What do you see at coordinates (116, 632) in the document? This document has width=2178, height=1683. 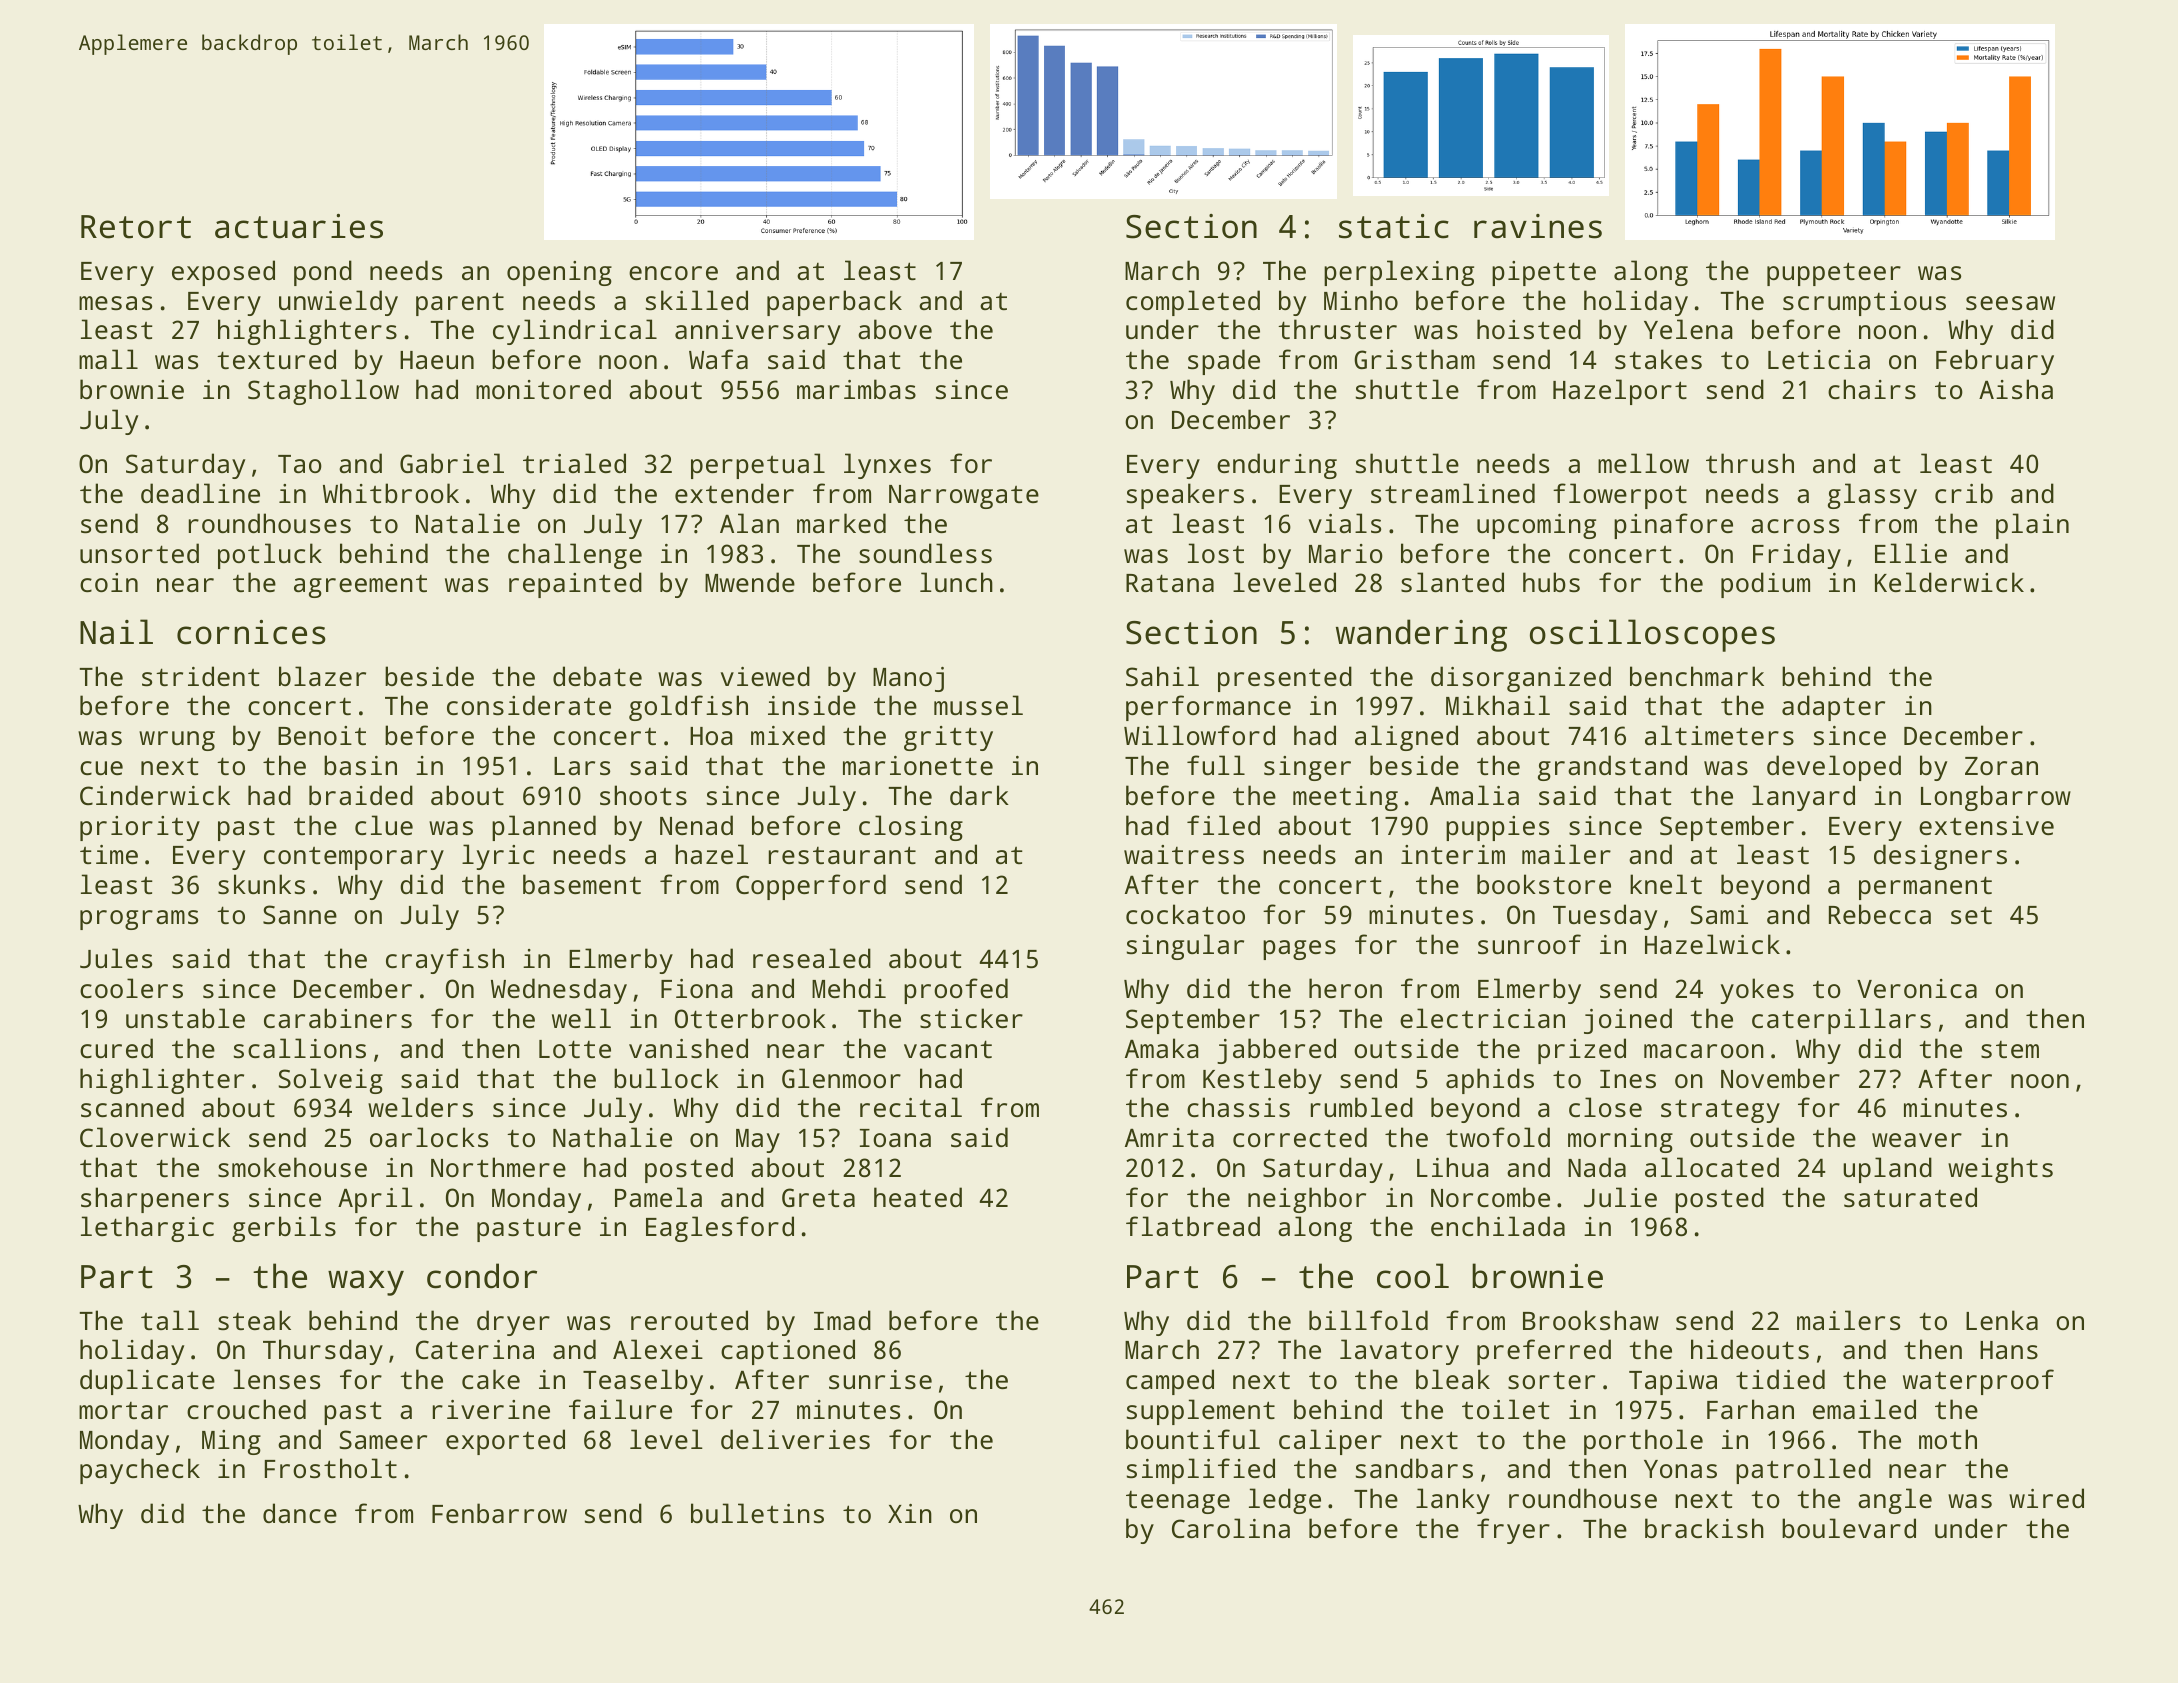 I see `Nail` at bounding box center [116, 632].
